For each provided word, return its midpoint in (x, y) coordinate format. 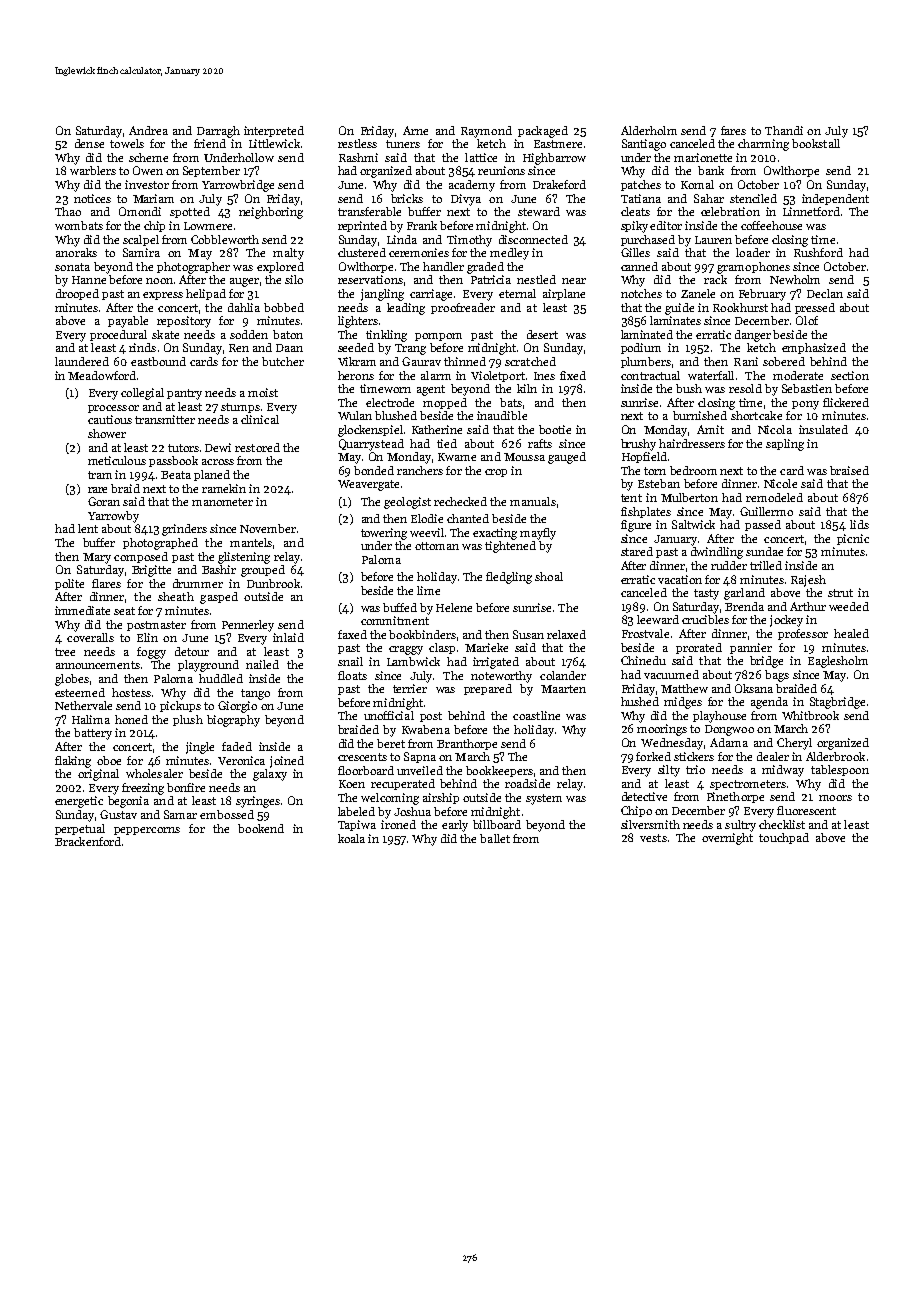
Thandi (784, 130)
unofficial (389, 715)
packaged (543, 132)
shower (107, 433)
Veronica (241, 760)
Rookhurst (740, 307)
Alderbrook (835, 756)
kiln (527, 388)
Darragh (218, 132)
